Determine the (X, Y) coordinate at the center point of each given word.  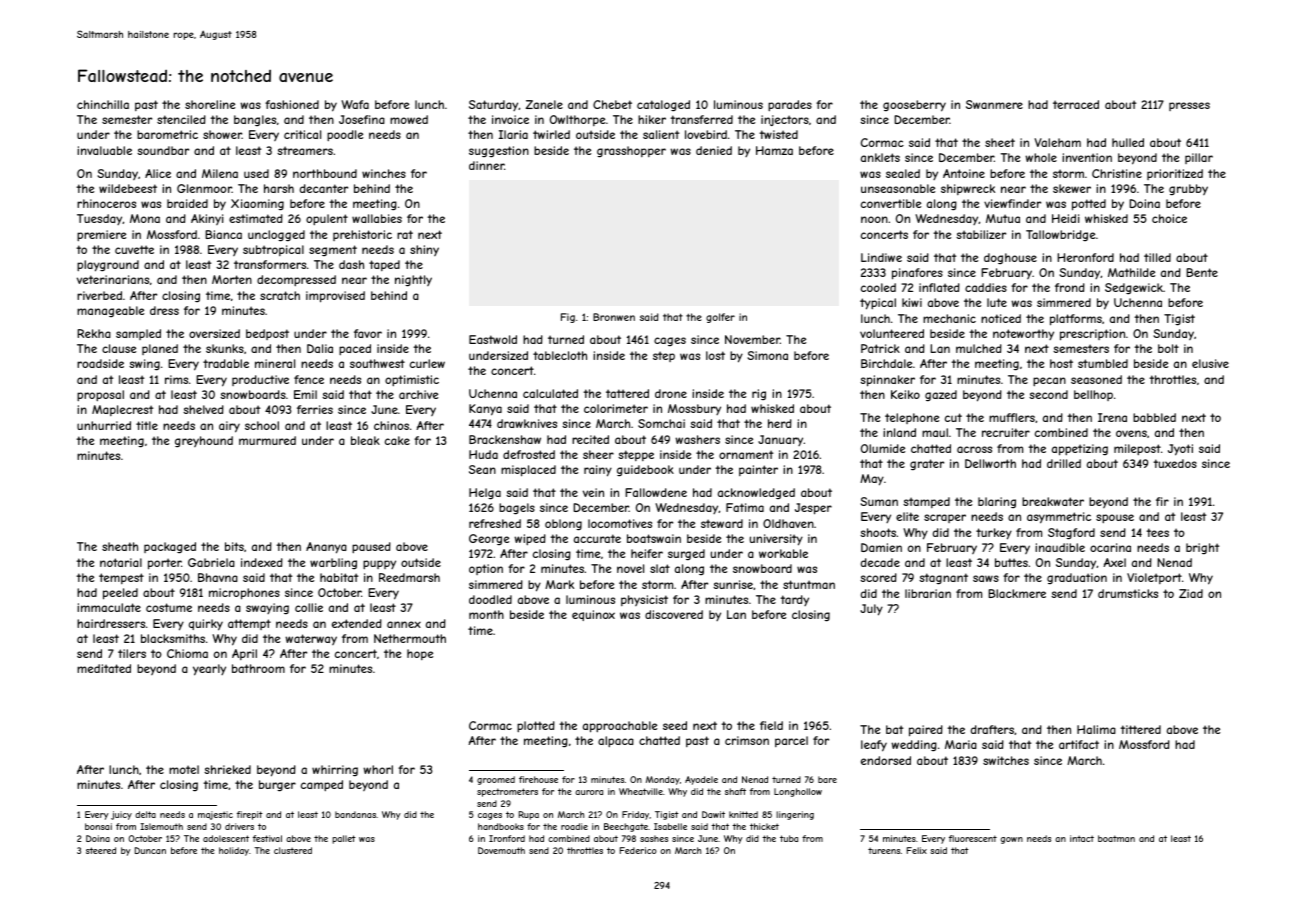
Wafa (355, 104)
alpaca (616, 742)
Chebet (612, 104)
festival (267, 838)
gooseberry (914, 106)
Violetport (1154, 578)
